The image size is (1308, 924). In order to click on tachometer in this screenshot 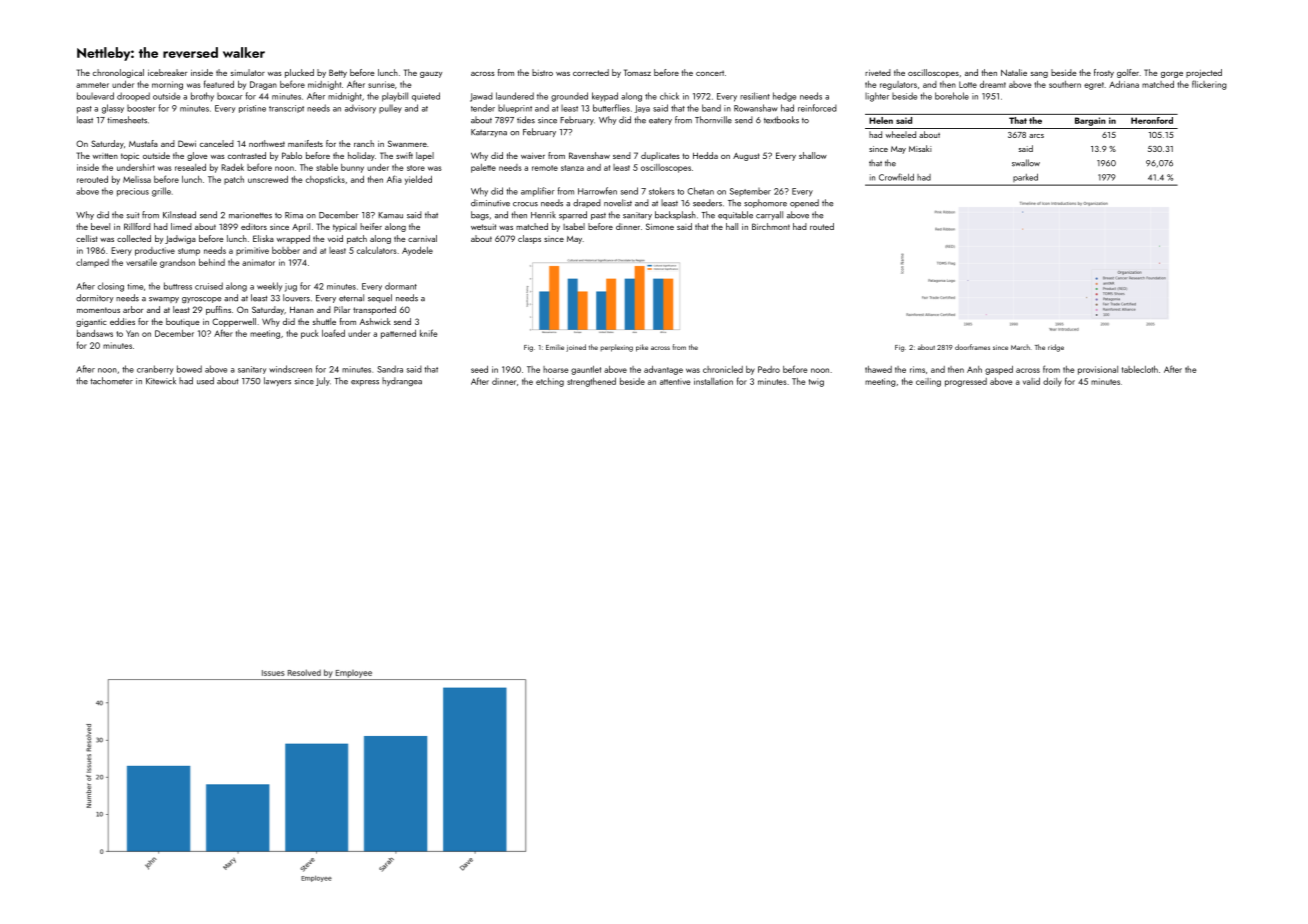, I will do `click(111, 381)`.
